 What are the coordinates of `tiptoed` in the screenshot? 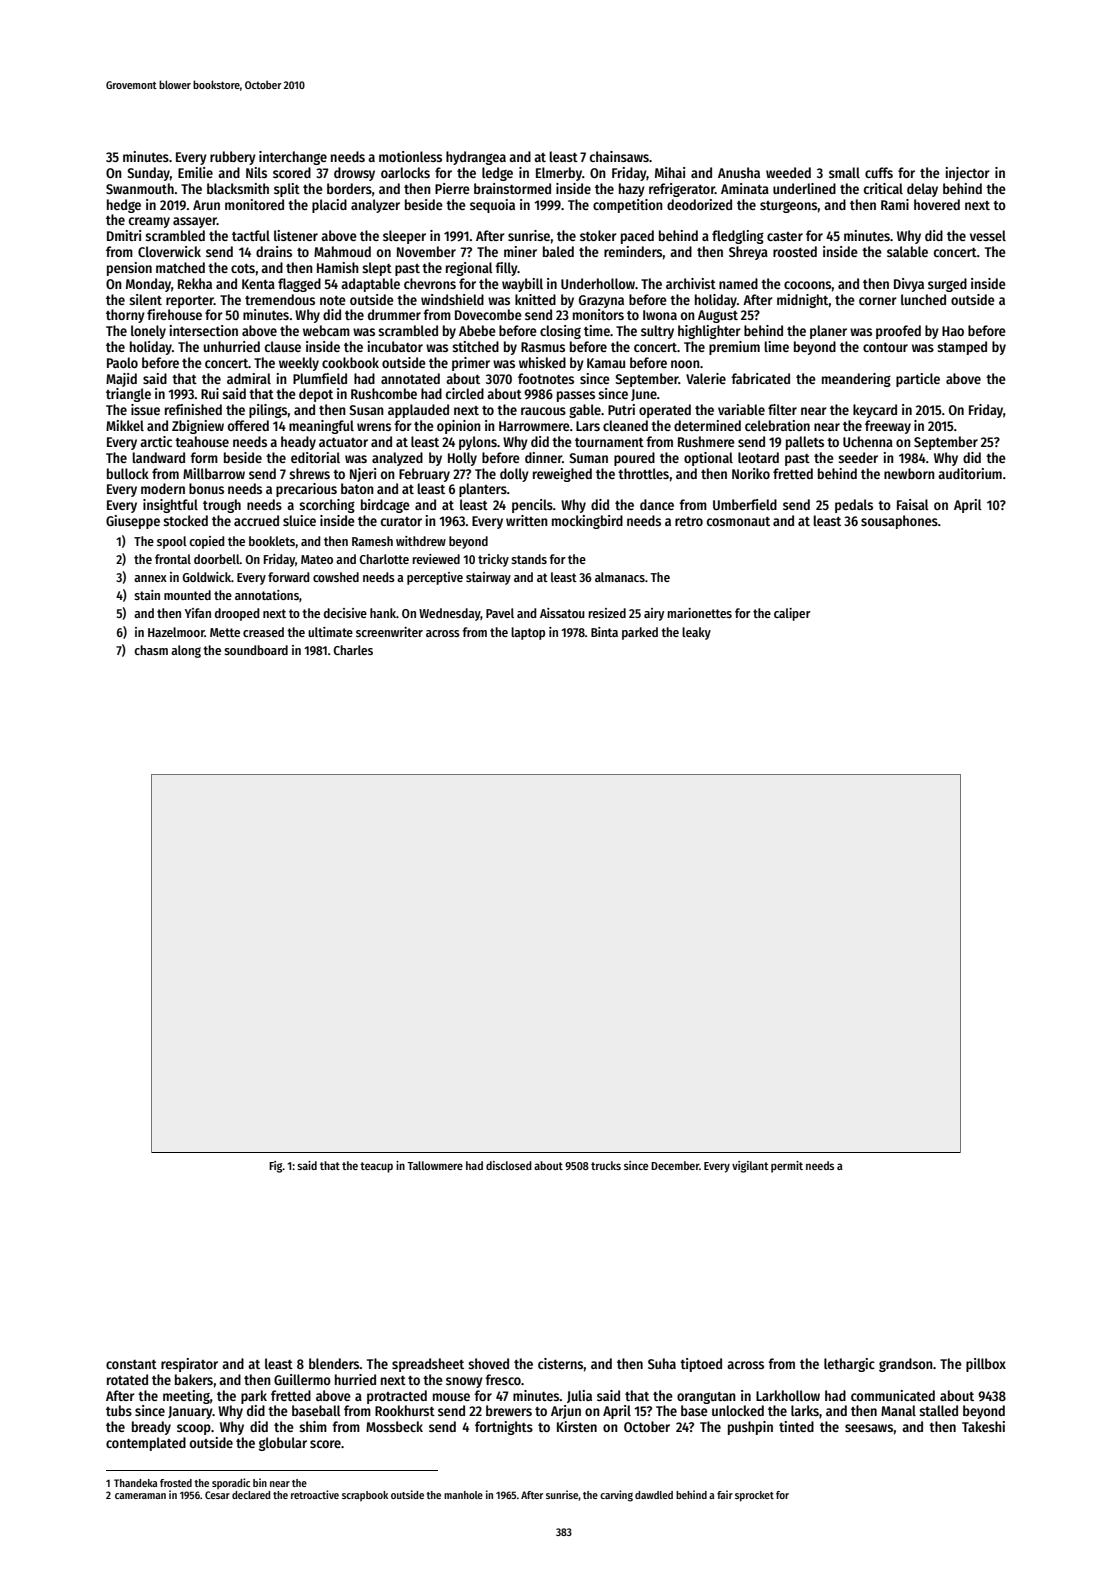 It's located at (701, 1365).
